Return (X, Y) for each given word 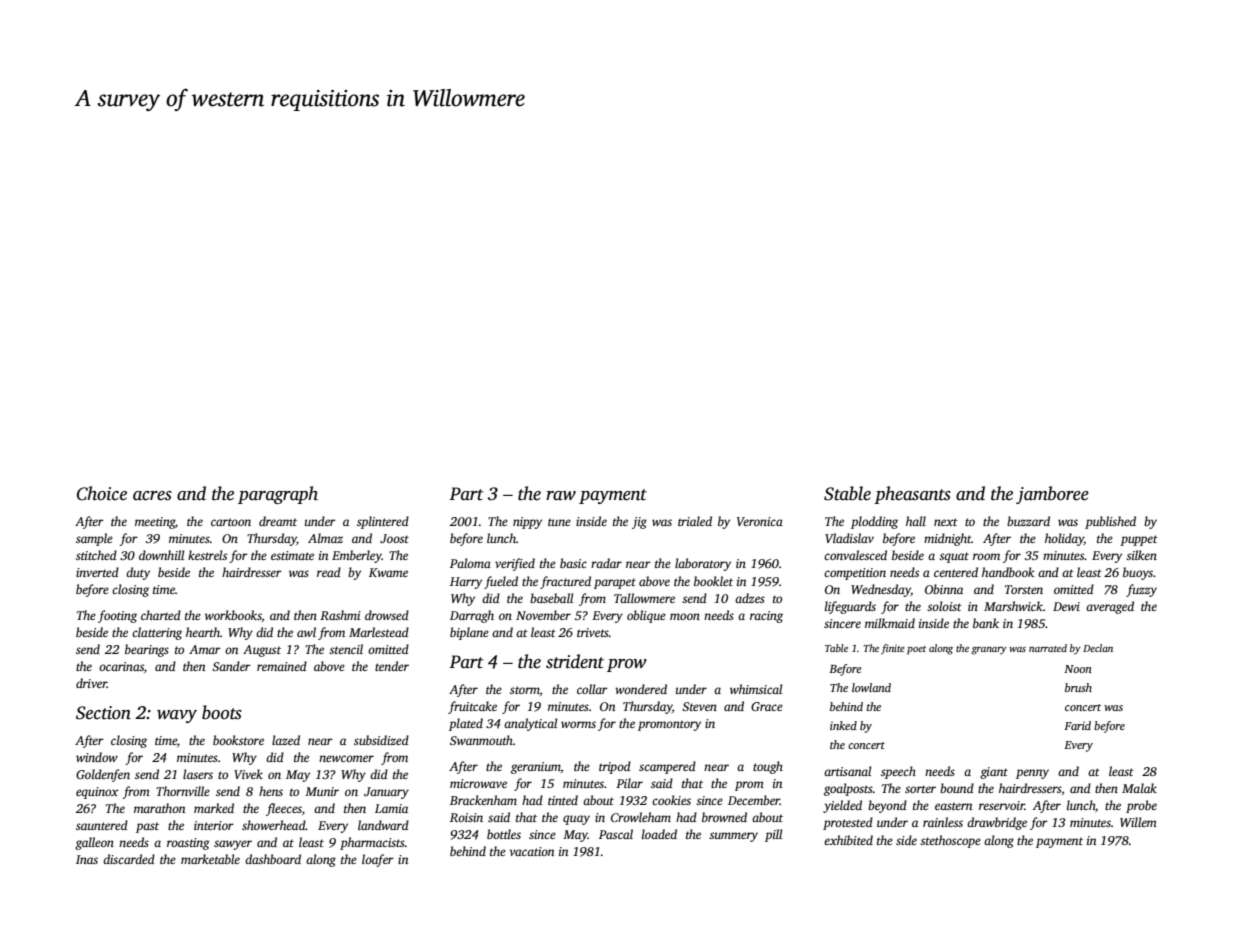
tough (768, 767)
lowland (871, 687)
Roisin (466, 817)
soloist (944, 606)
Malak (1139, 788)
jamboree (1052, 495)
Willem (1138, 822)
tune (559, 522)
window (97, 757)
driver (91, 683)
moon (685, 616)
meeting (155, 523)
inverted (97, 572)
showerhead (274, 825)
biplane (469, 633)
